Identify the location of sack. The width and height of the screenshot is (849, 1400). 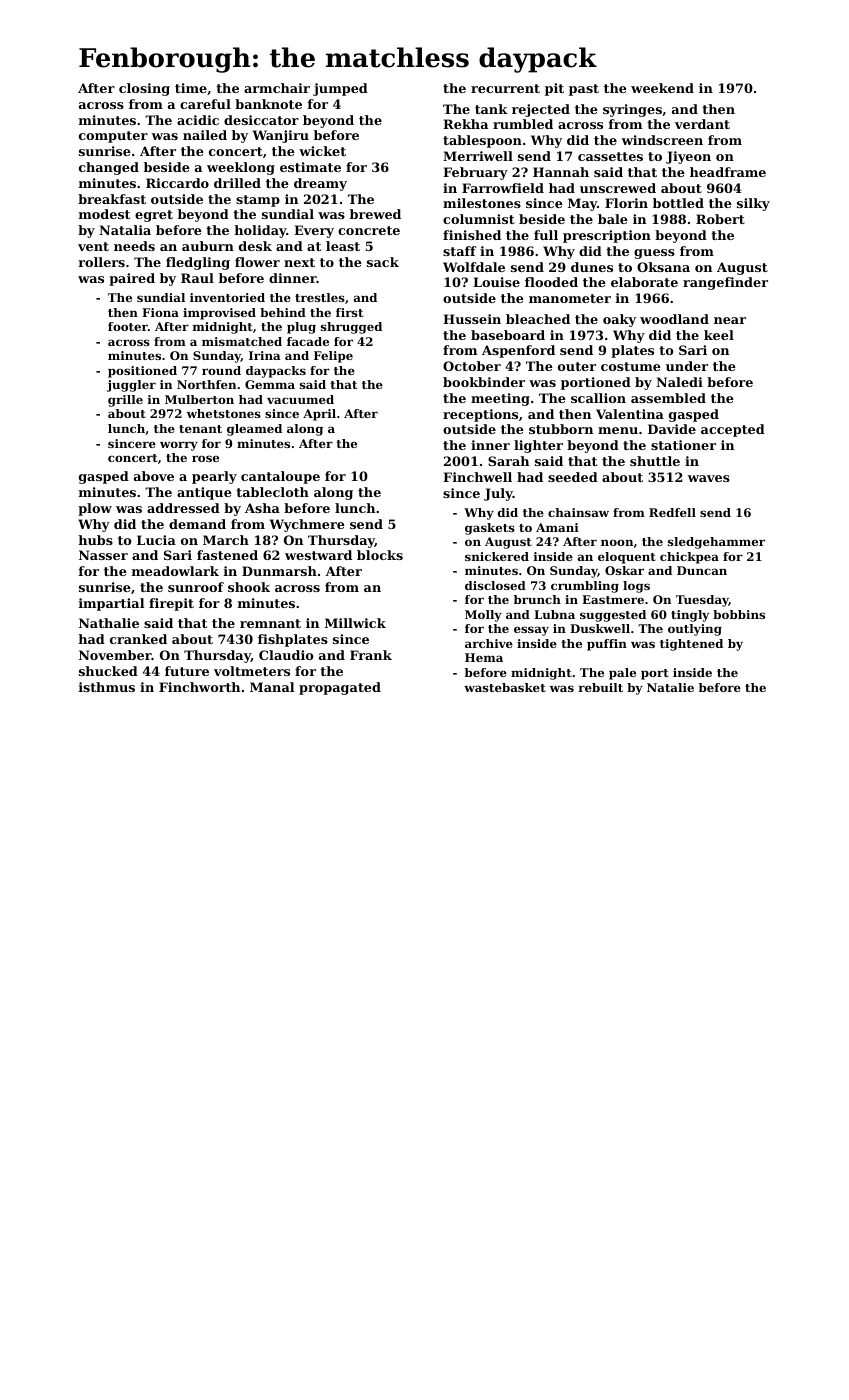
(383, 262).
